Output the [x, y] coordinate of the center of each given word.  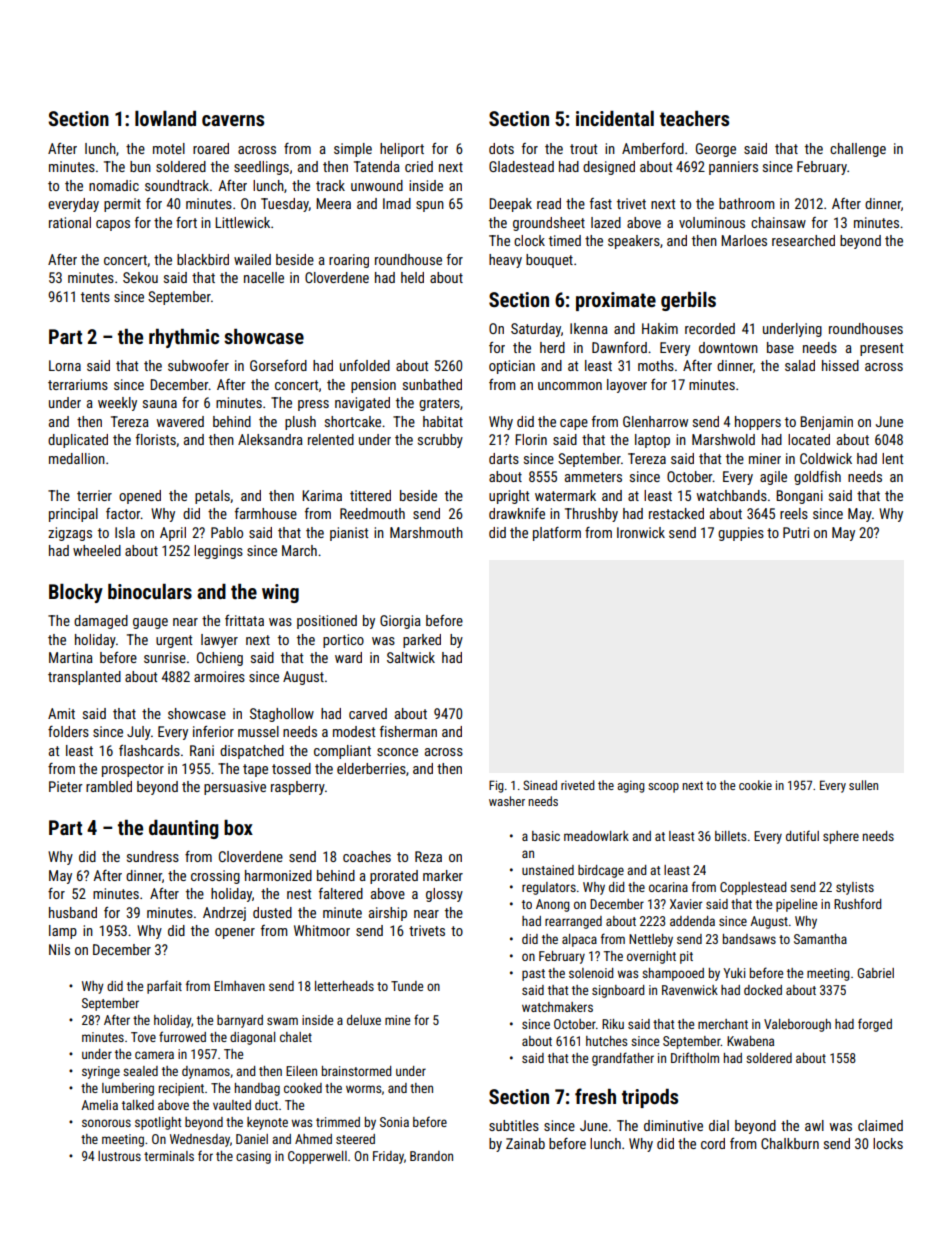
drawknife [517, 513]
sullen [863, 785]
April [173, 534]
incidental [615, 118]
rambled [109, 786]
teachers [694, 118]
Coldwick [826, 458]
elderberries [371, 768]
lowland [165, 118]
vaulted [232, 1105]
